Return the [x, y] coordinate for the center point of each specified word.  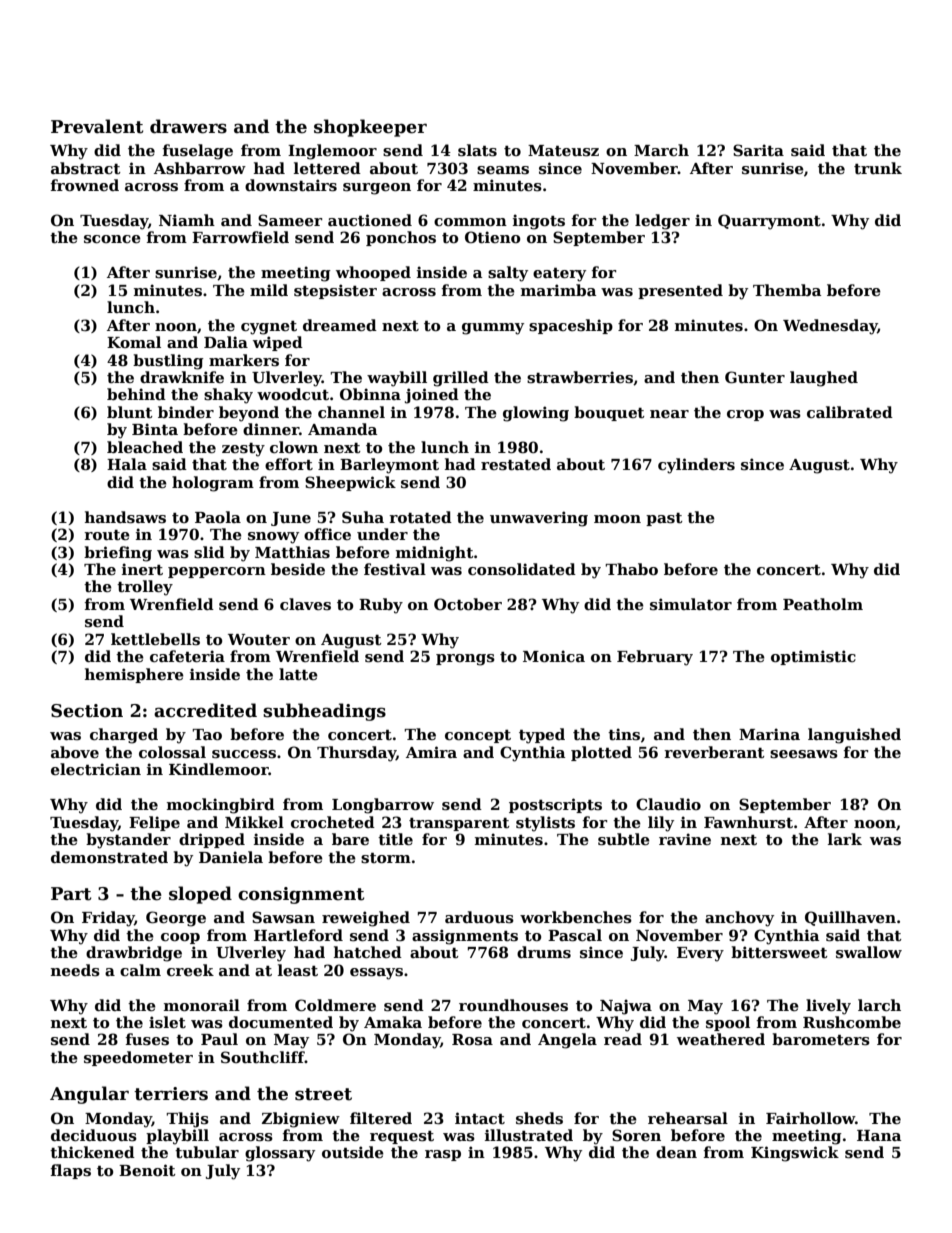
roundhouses [513, 1005]
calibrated [850, 412]
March [661, 150]
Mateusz [563, 151]
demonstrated [109, 857]
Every [700, 954]
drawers [188, 126]
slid [209, 552]
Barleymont [389, 466]
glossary [280, 1154]
